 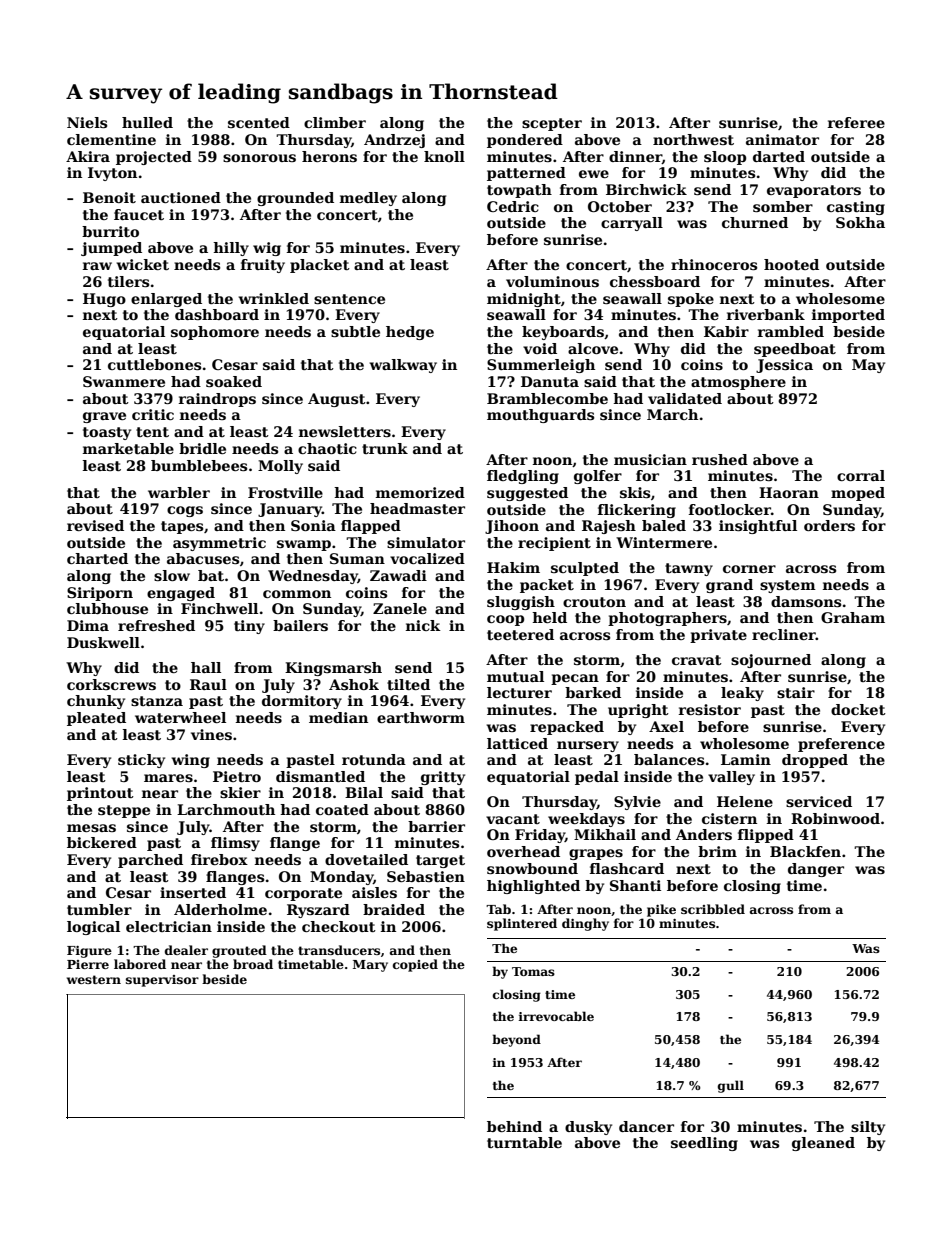 What do you see at coordinates (96, 719) in the screenshot?
I see `pleated` at bounding box center [96, 719].
